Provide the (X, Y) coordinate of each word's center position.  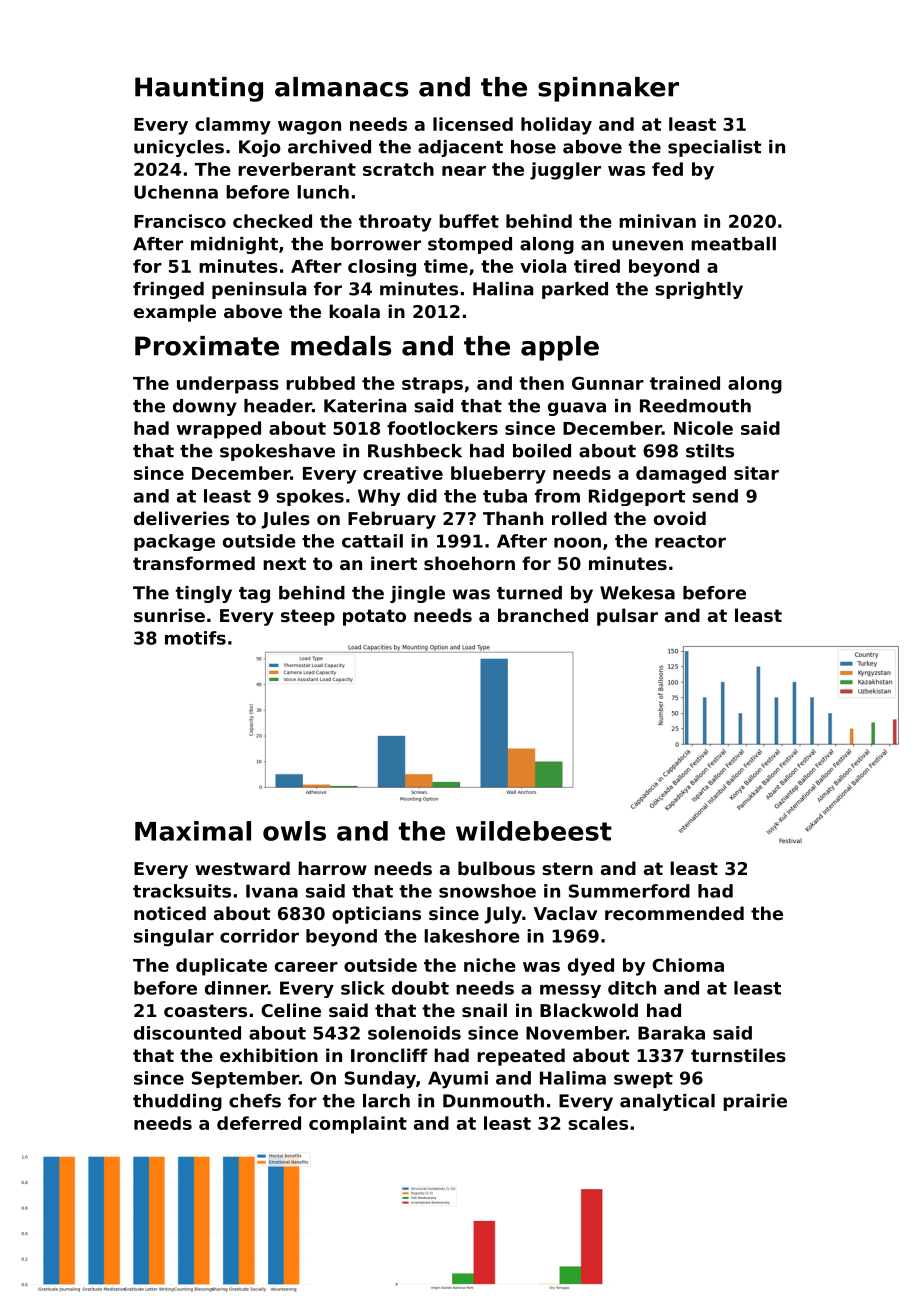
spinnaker (608, 89)
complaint (358, 1125)
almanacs (341, 87)
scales (598, 1123)
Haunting (199, 89)
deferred (259, 1123)
